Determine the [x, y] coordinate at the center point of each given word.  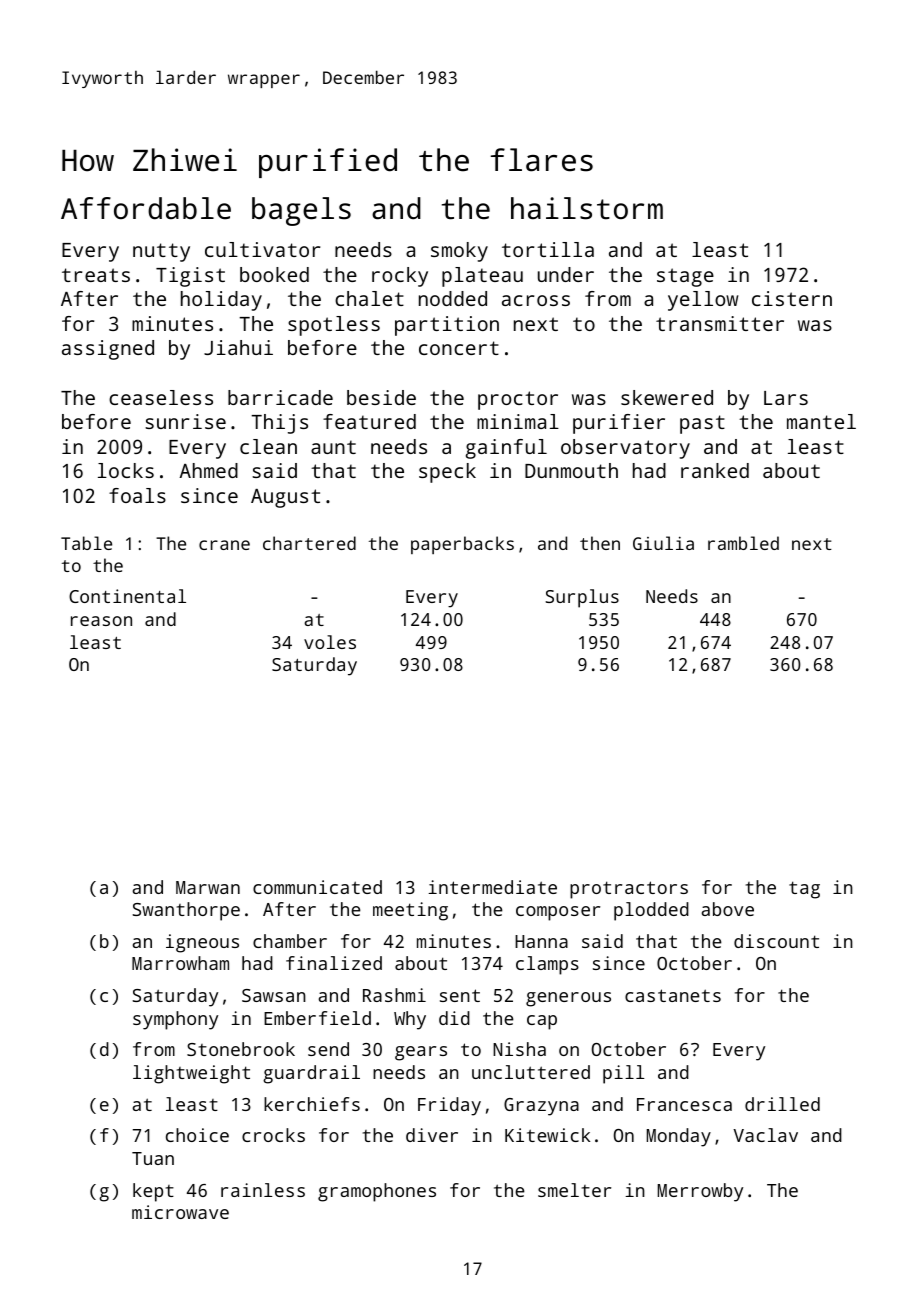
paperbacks [462, 545]
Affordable [146, 208]
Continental [127, 596]
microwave [180, 1212]
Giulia [663, 543]
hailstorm [587, 208]
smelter [574, 1190]
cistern [792, 298]
